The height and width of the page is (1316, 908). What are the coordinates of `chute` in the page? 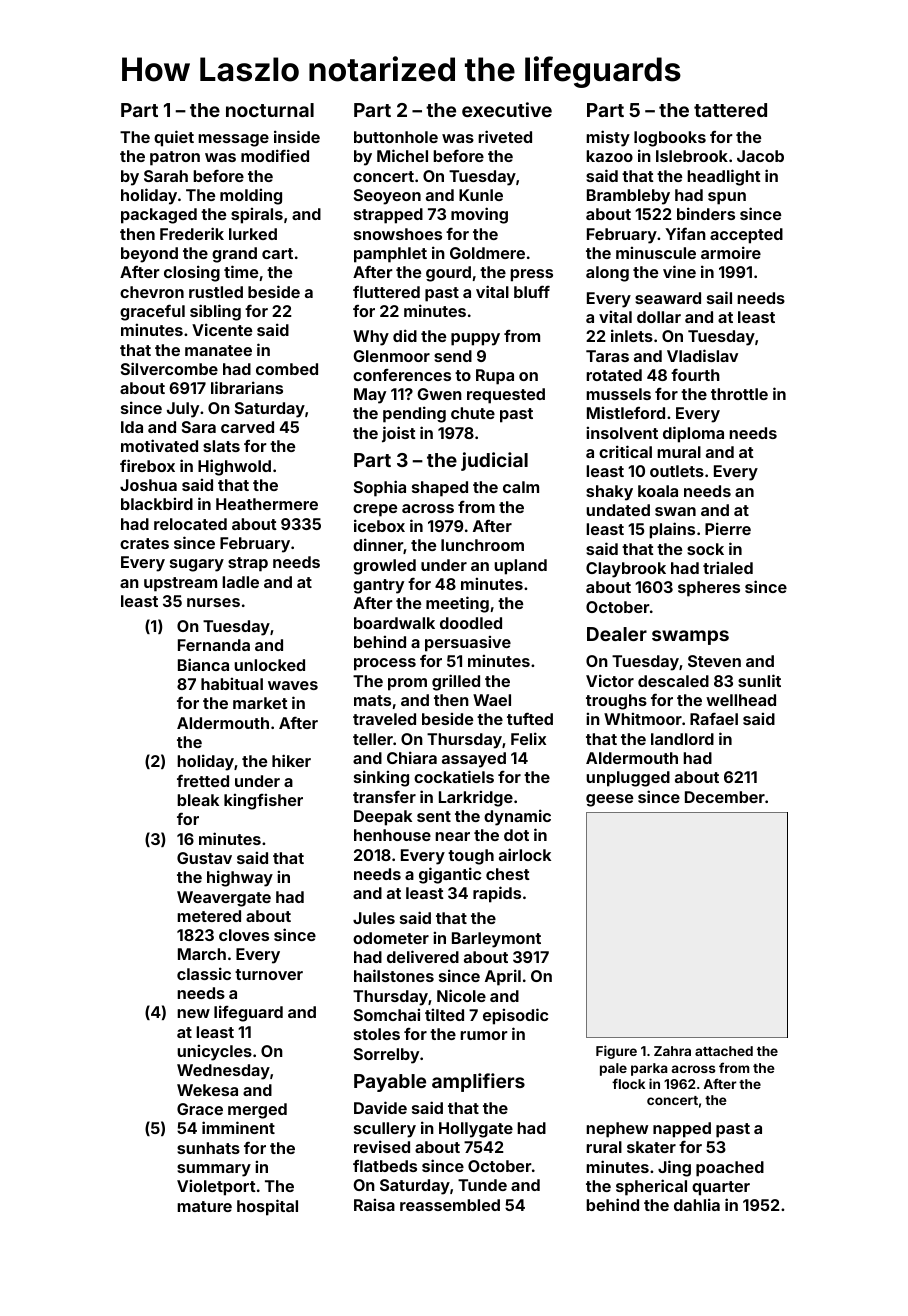 It's located at (473, 413).
